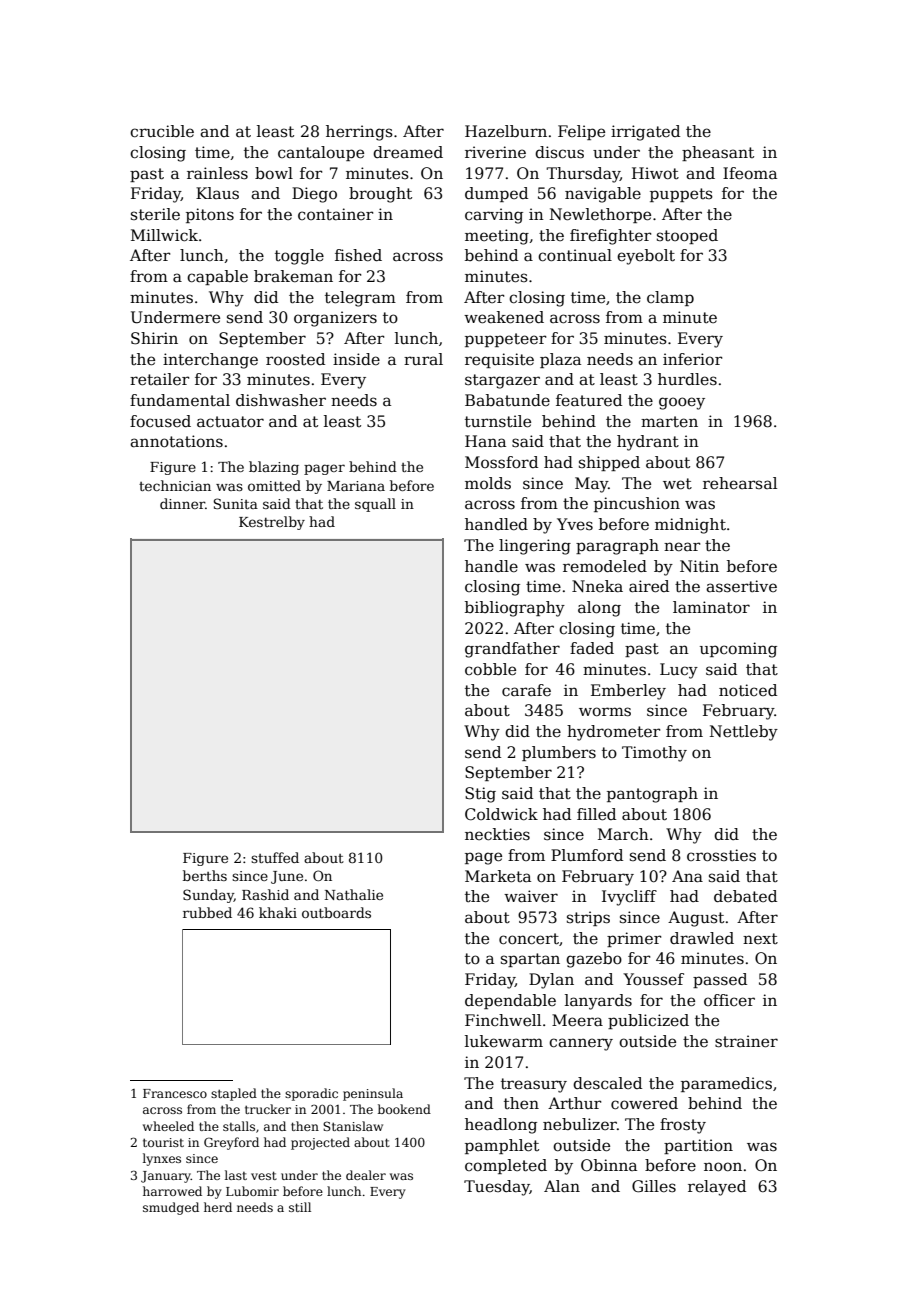 The height and width of the image is (1316, 908). I want to click on Mariana, so click(356, 486).
